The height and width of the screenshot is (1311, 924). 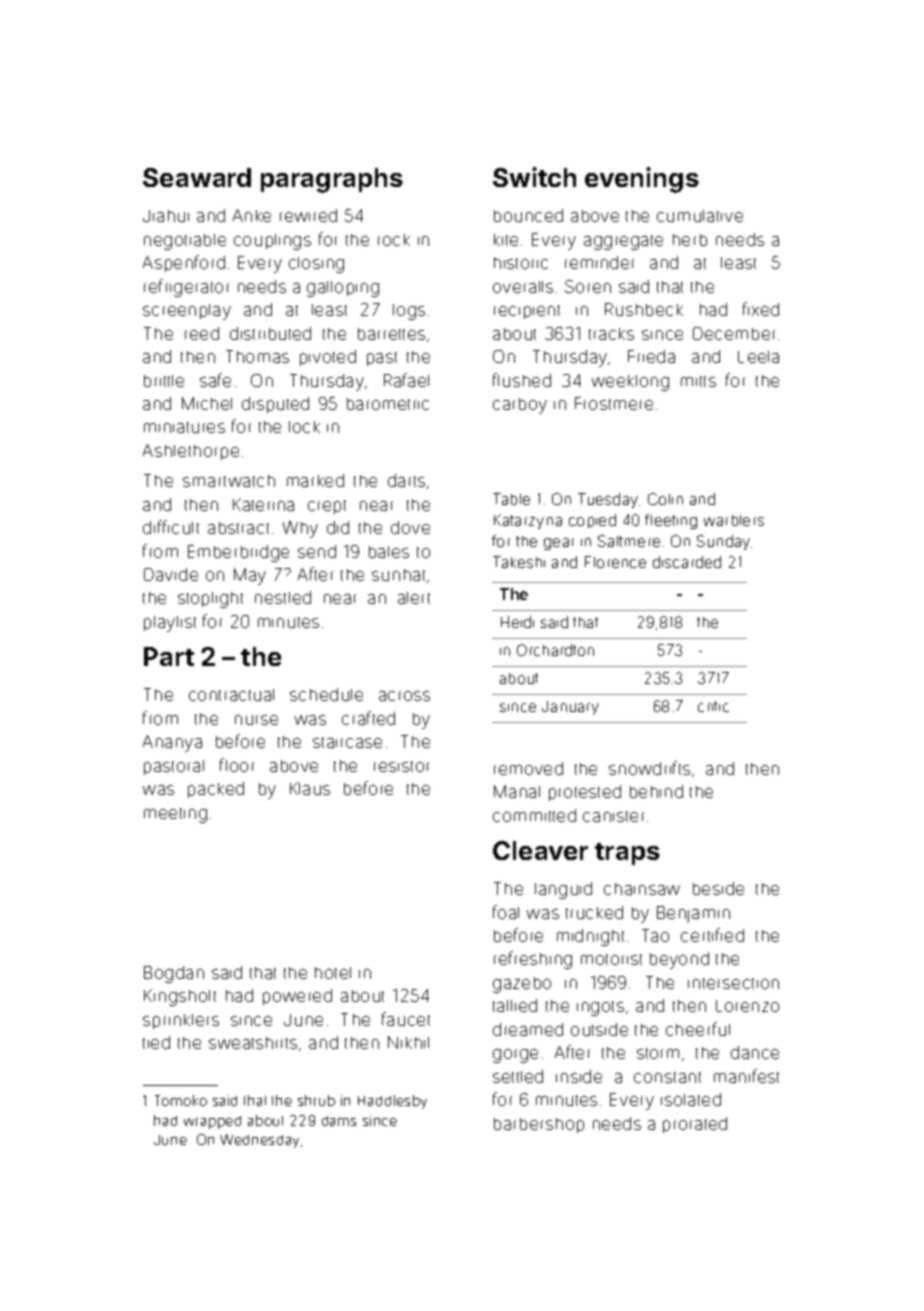 What do you see at coordinates (695, 1125) in the screenshot?
I see `prorated` at bounding box center [695, 1125].
